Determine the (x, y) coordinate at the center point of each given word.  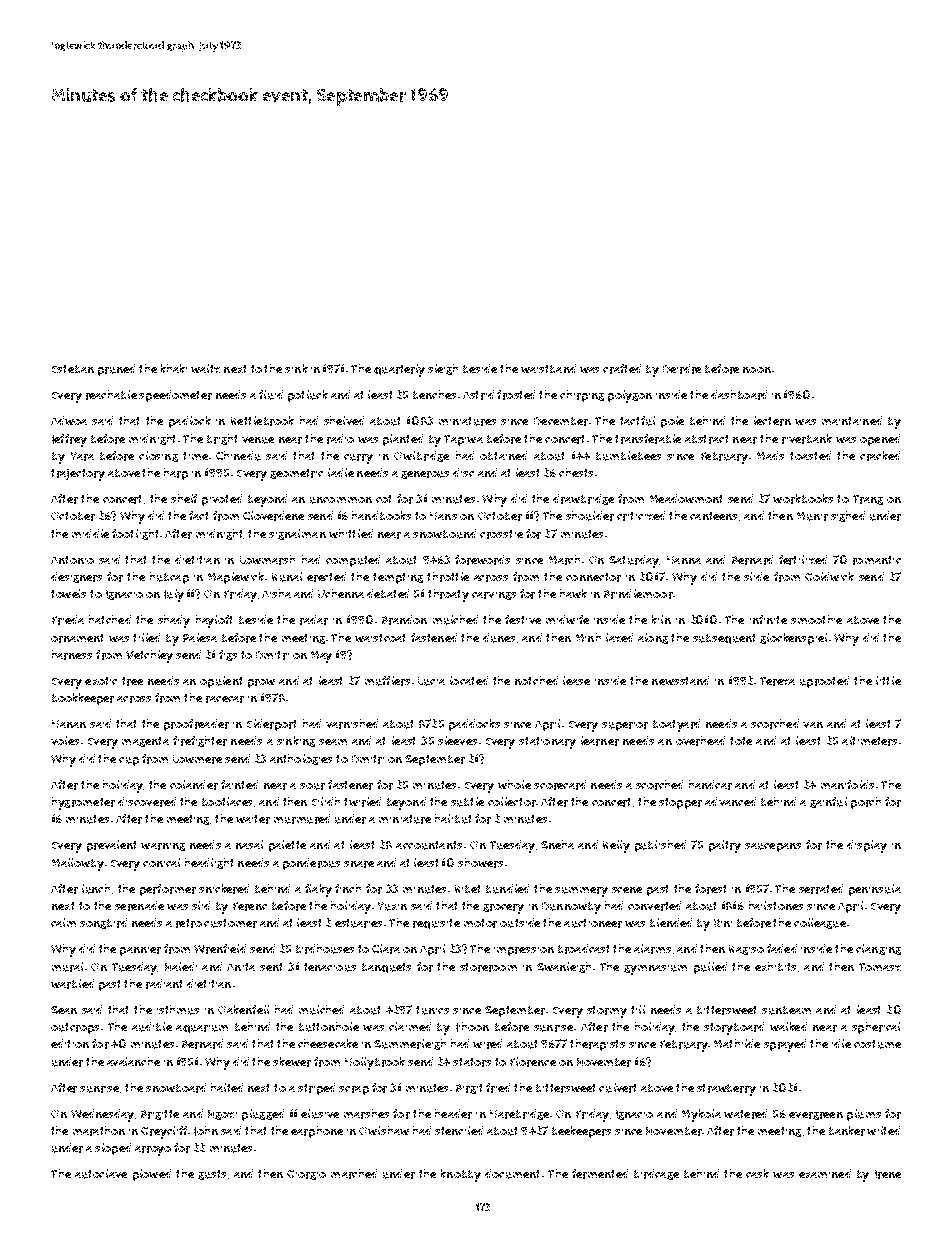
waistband (548, 368)
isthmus (178, 1010)
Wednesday (102, 1115)
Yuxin (392, 906)
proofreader (196, 725)
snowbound (444, 534)
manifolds (847, 784)
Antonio (72, 560)
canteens (713, 516)
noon (757, 370)
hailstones (776, 905)
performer (168, 890)
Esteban (73, 369)
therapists (597, 1045)
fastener (350, 785)
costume (877, 1044)
